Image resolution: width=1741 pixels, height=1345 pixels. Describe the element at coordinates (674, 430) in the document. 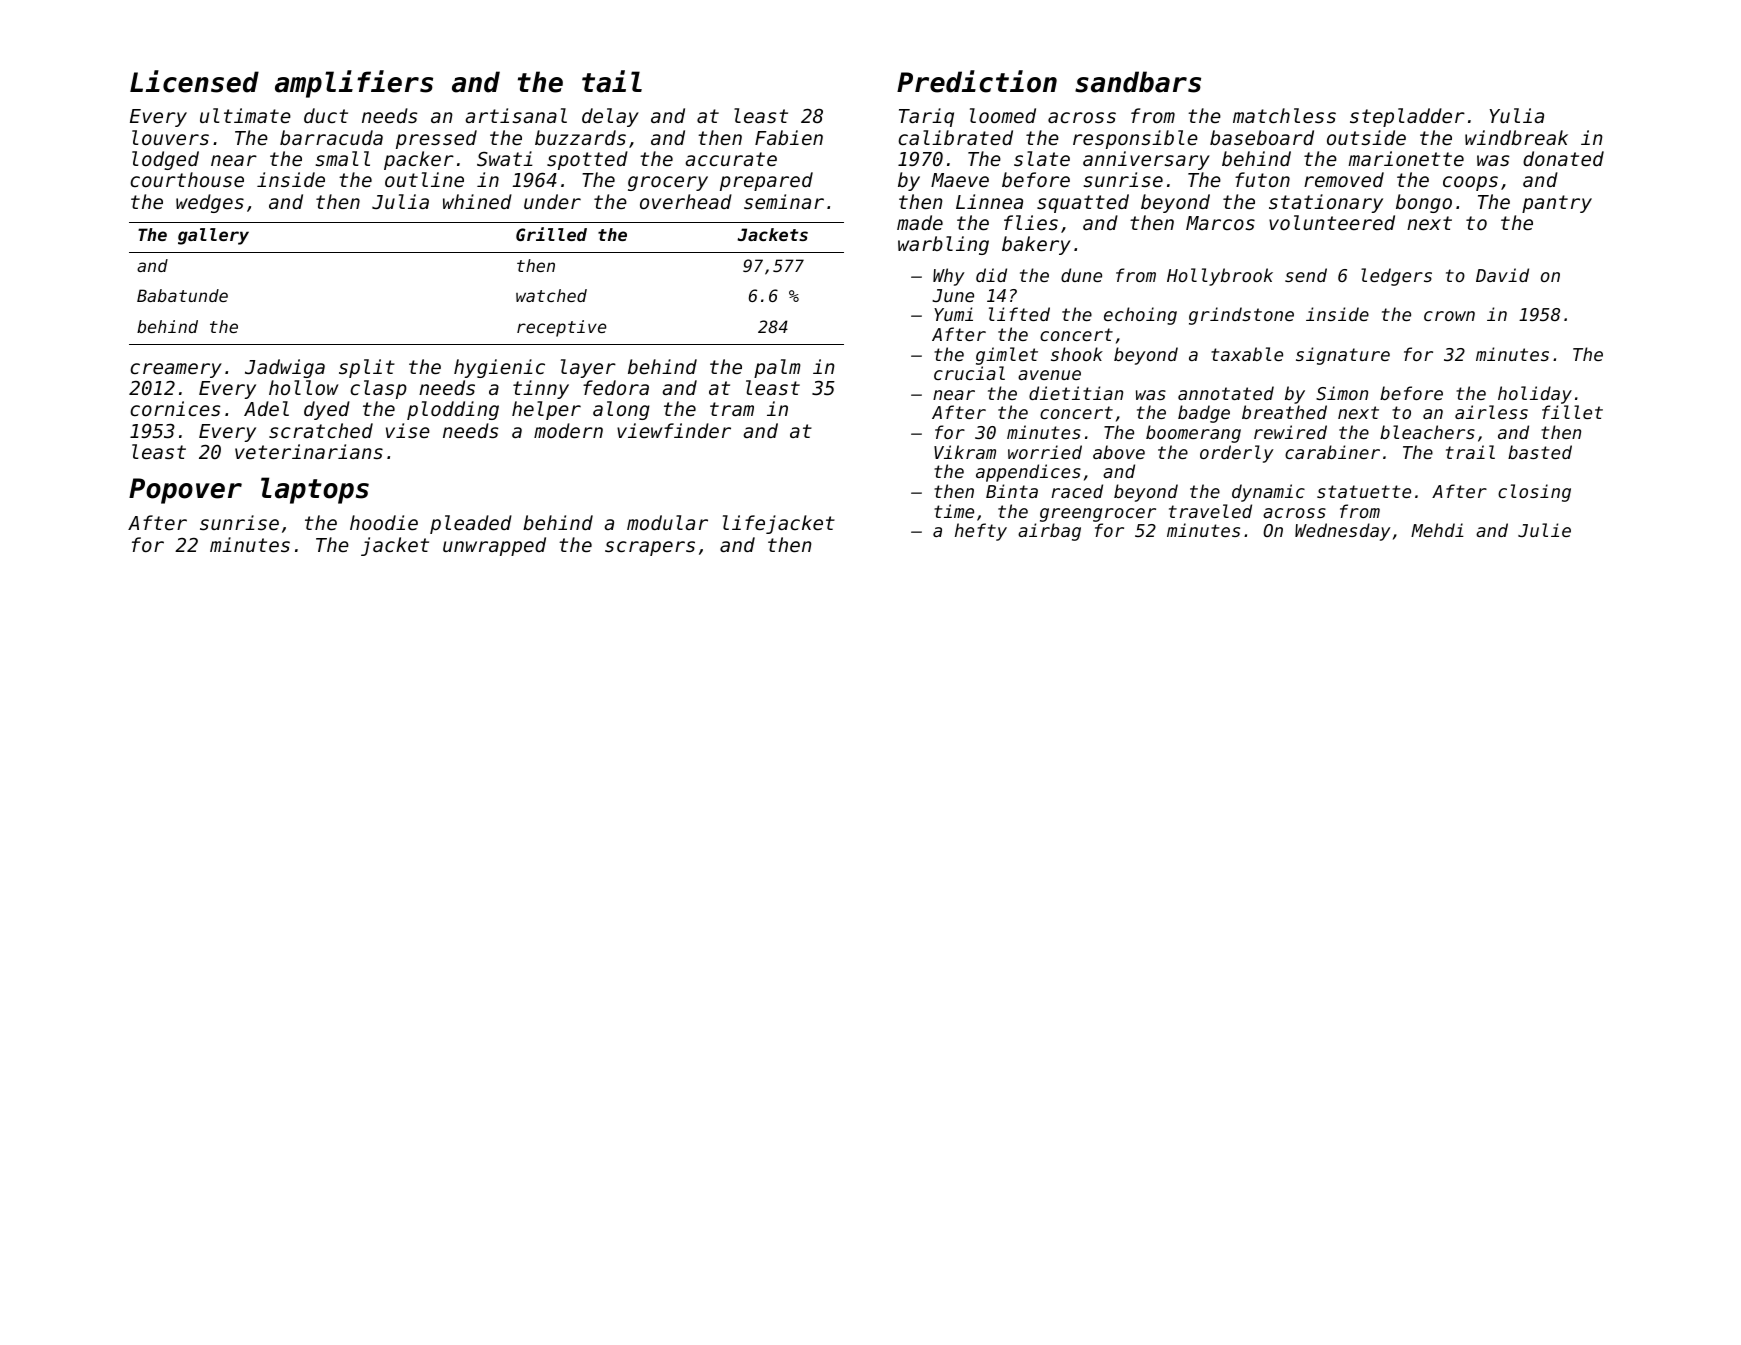

I see `viewfinder` at that location.
